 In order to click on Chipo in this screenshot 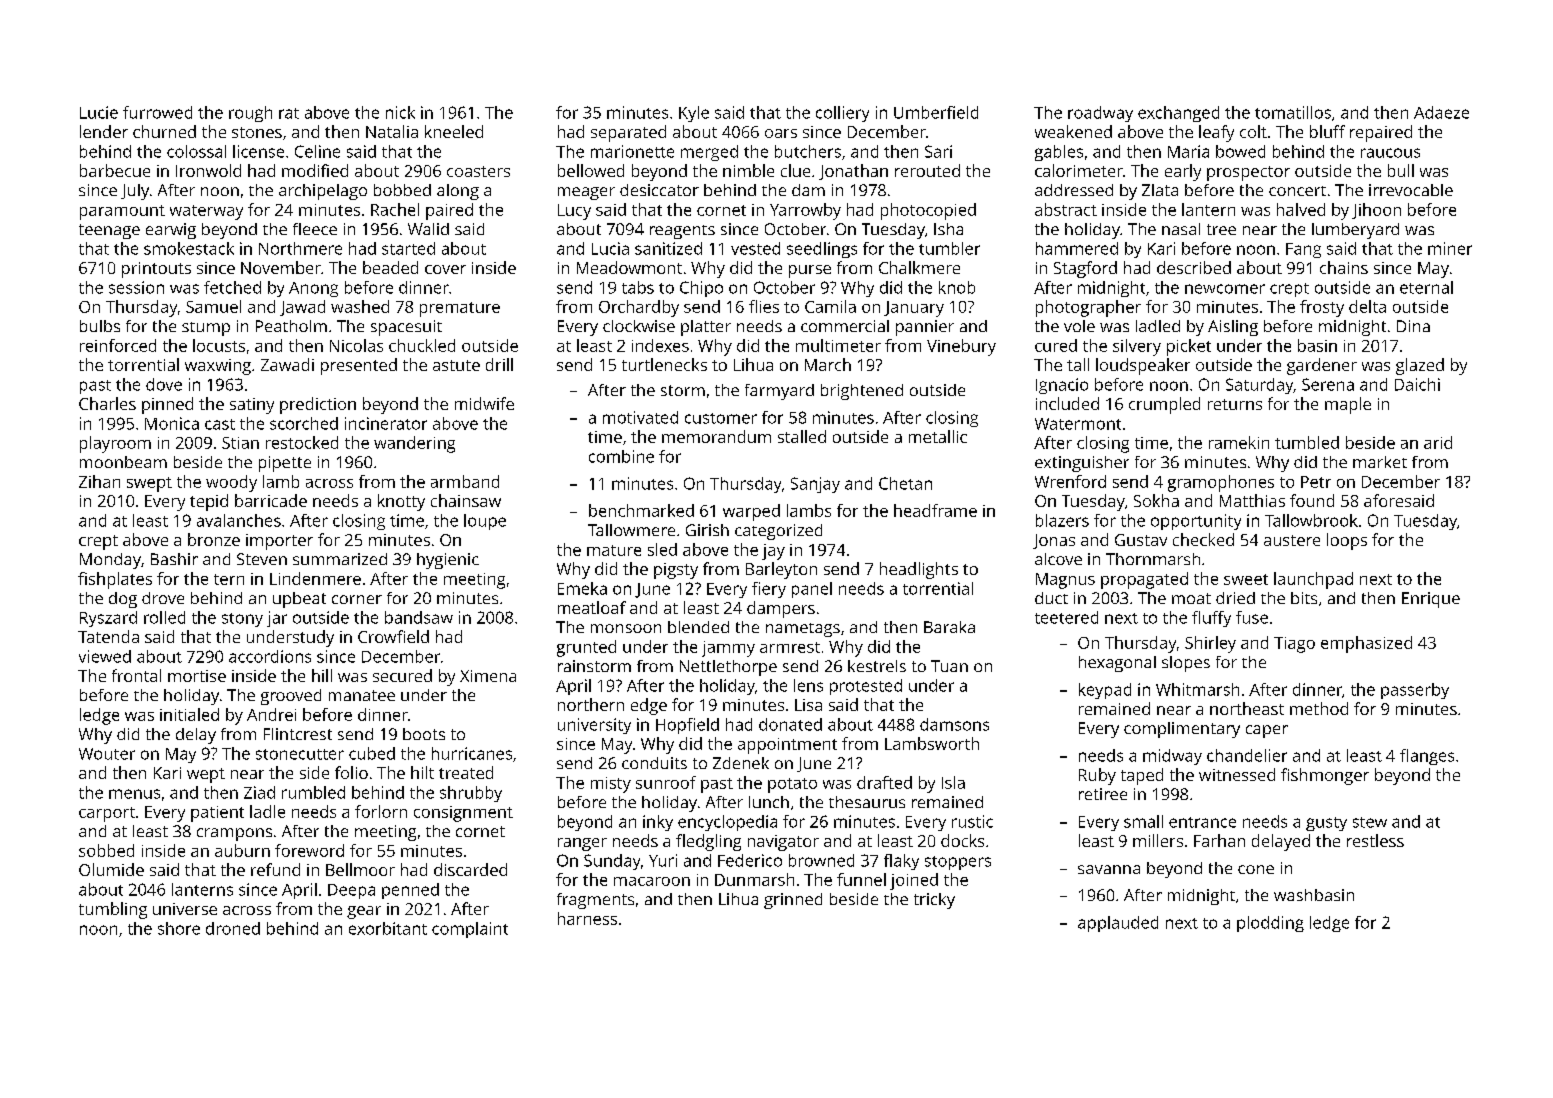, I will do `click(701, 289)`.
